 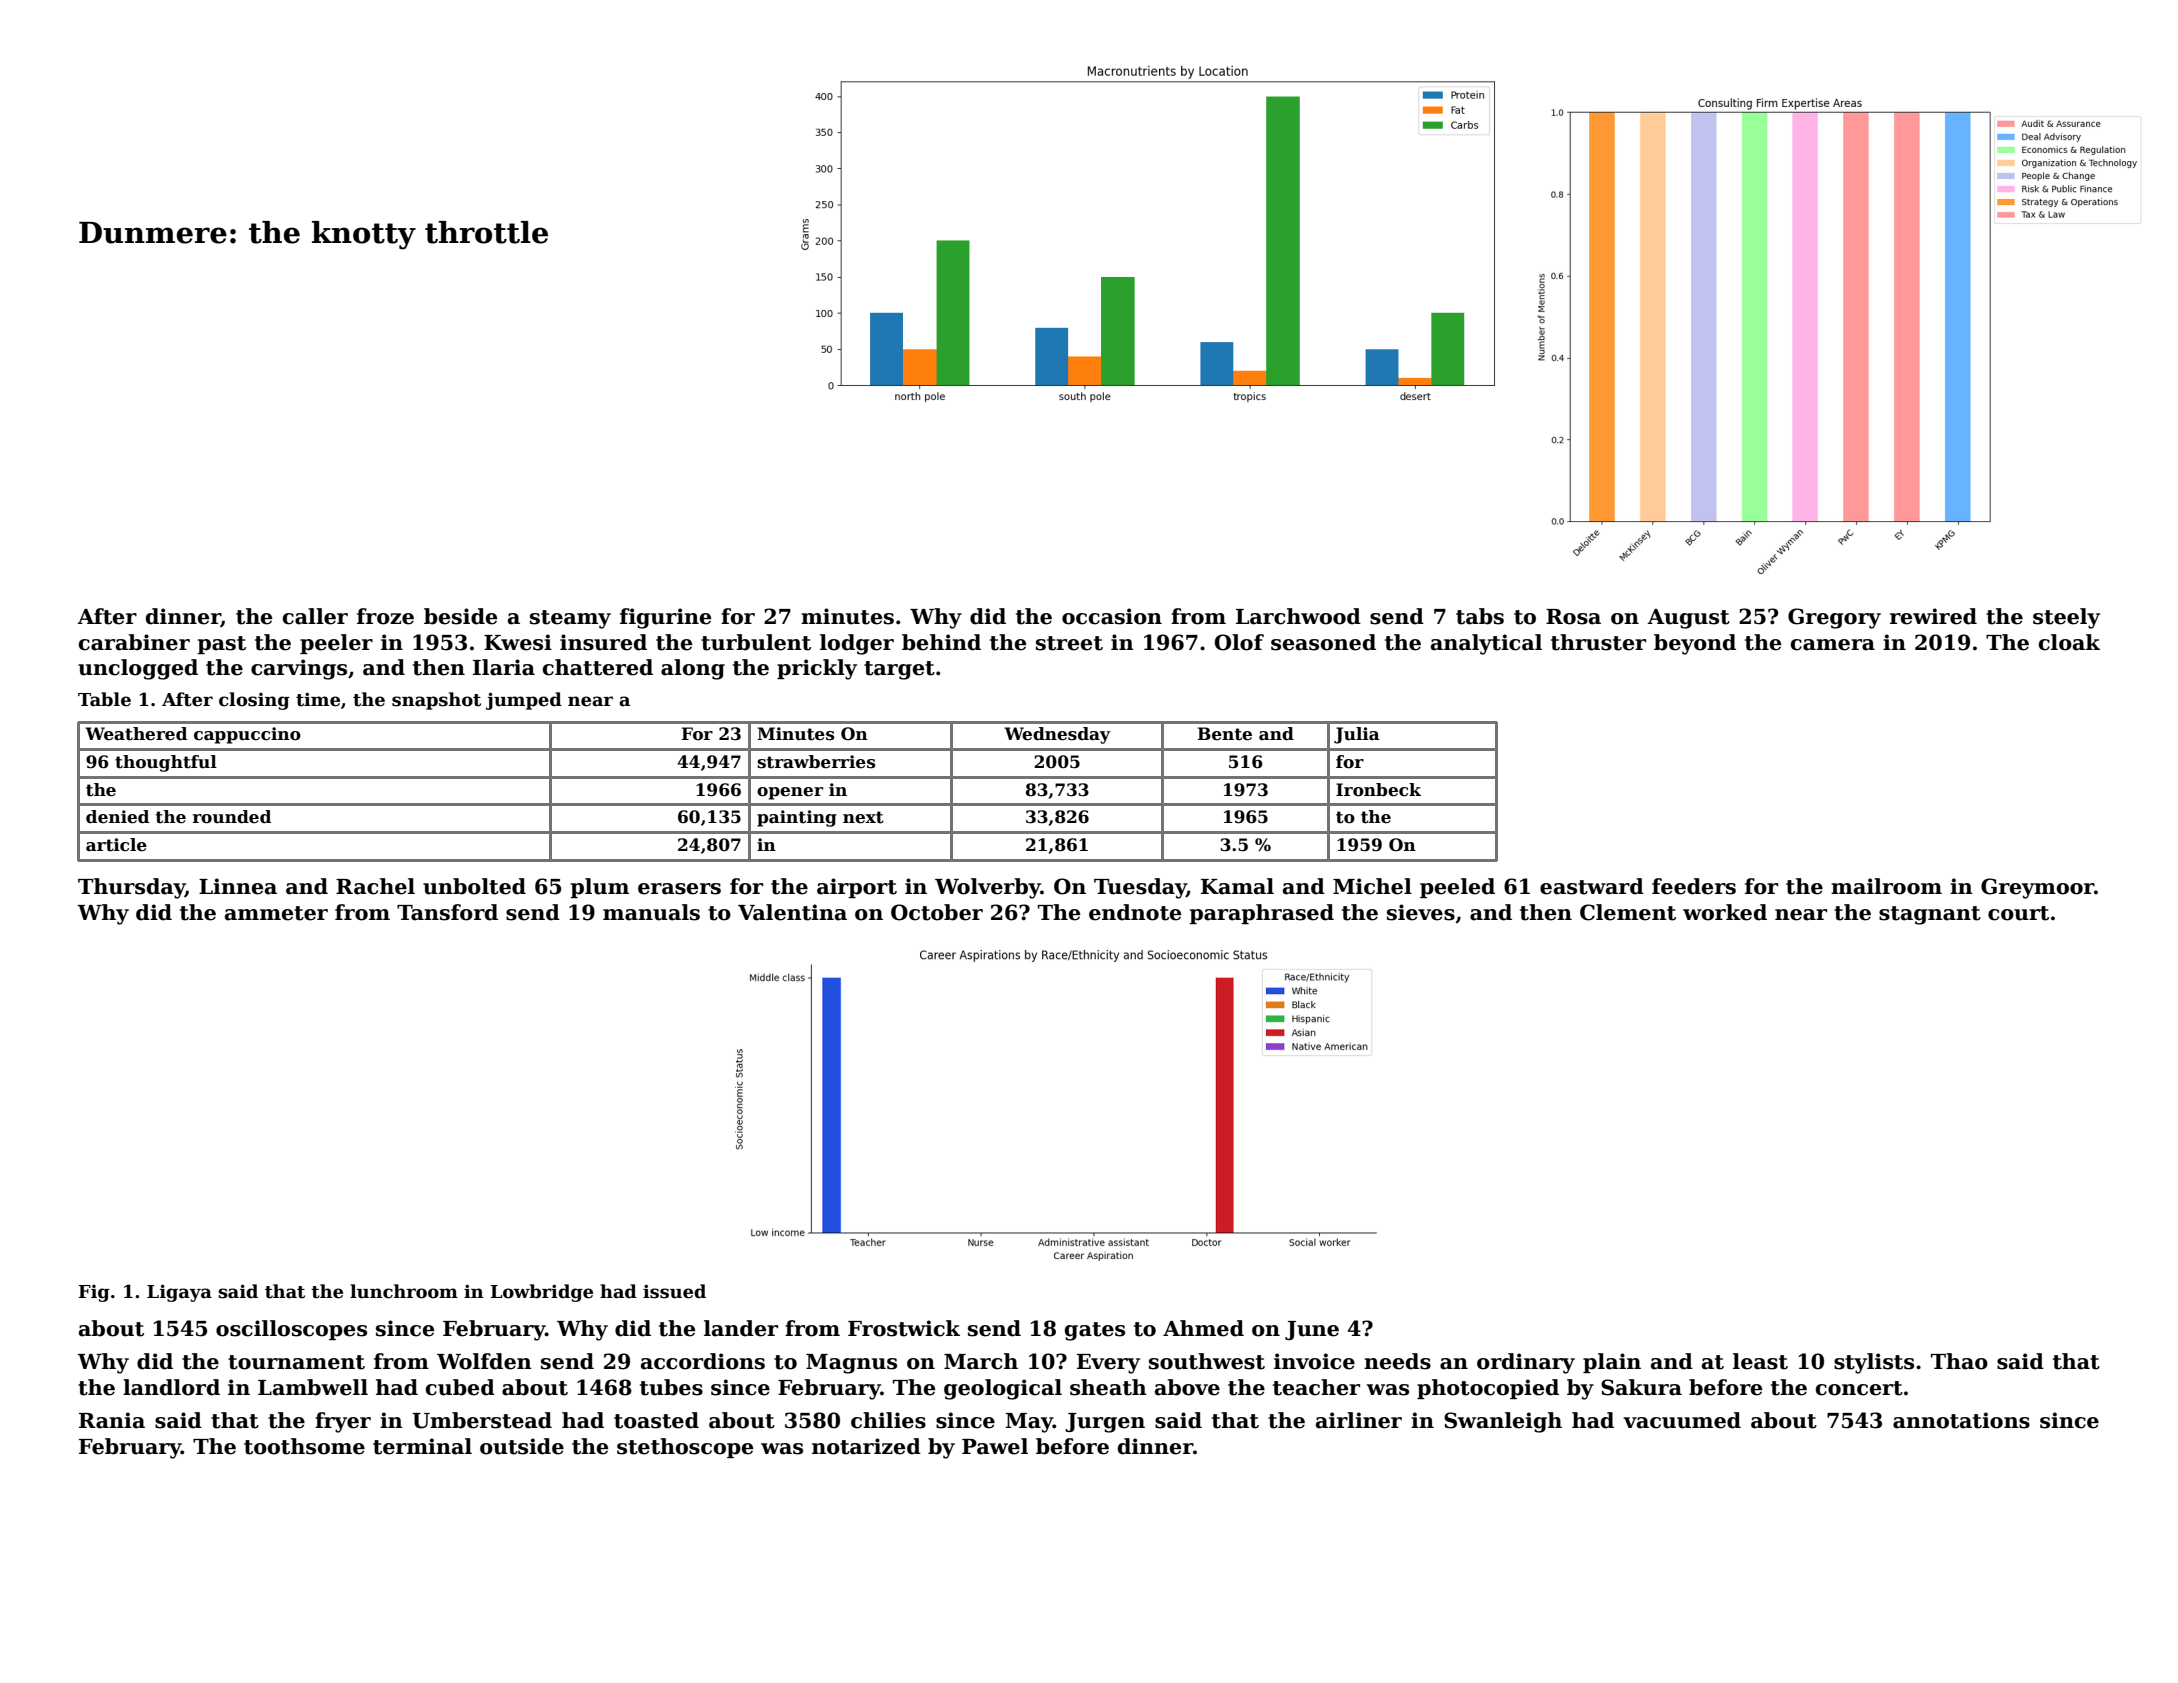 What do you see at coordinates (541, 1293) in the screenshot?
I see `Lowbridge` at bounding box center [541, 1293].
